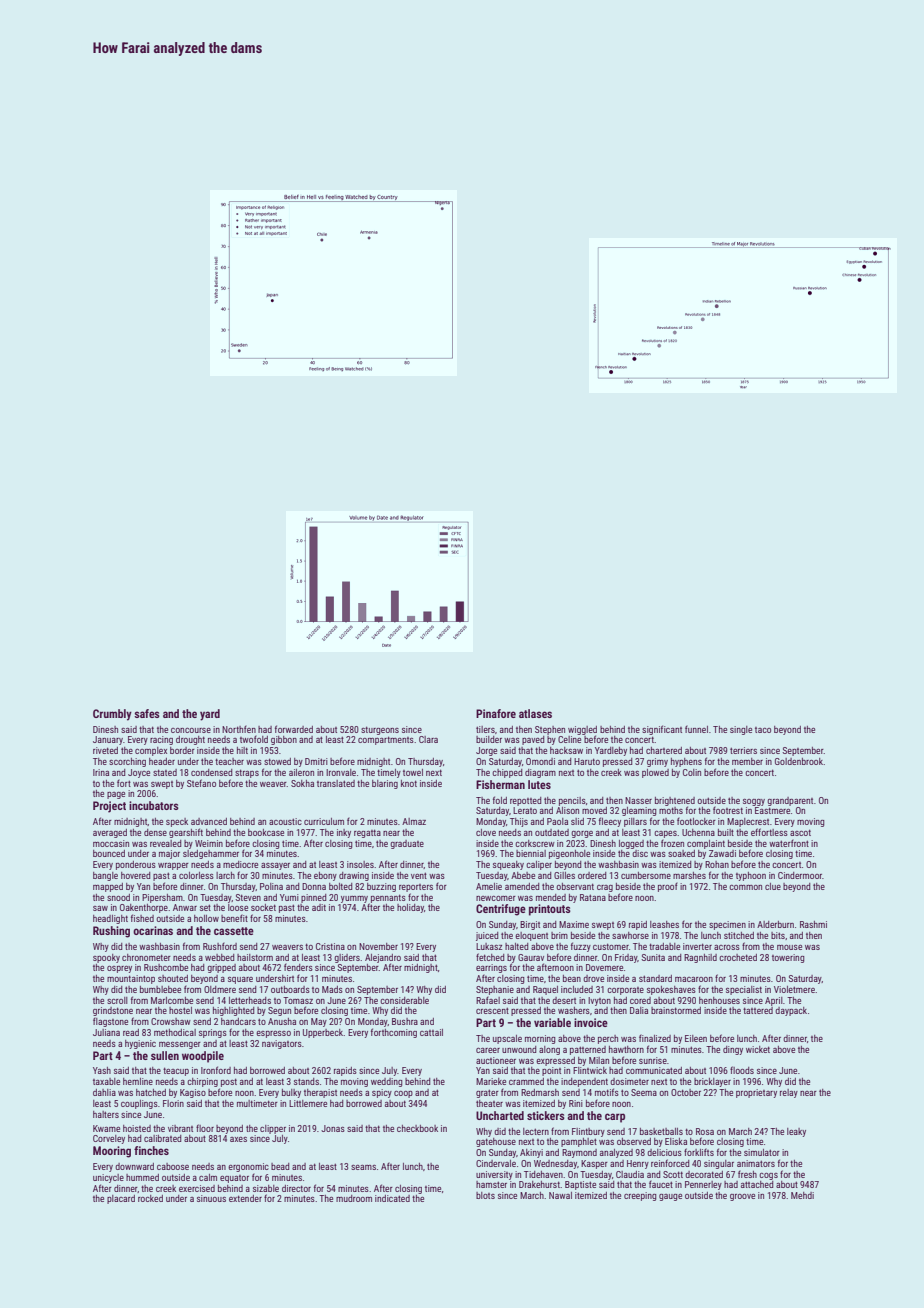 The width and height of the image is (924, 1308). I want to click on webbed, so click(219, 957).
